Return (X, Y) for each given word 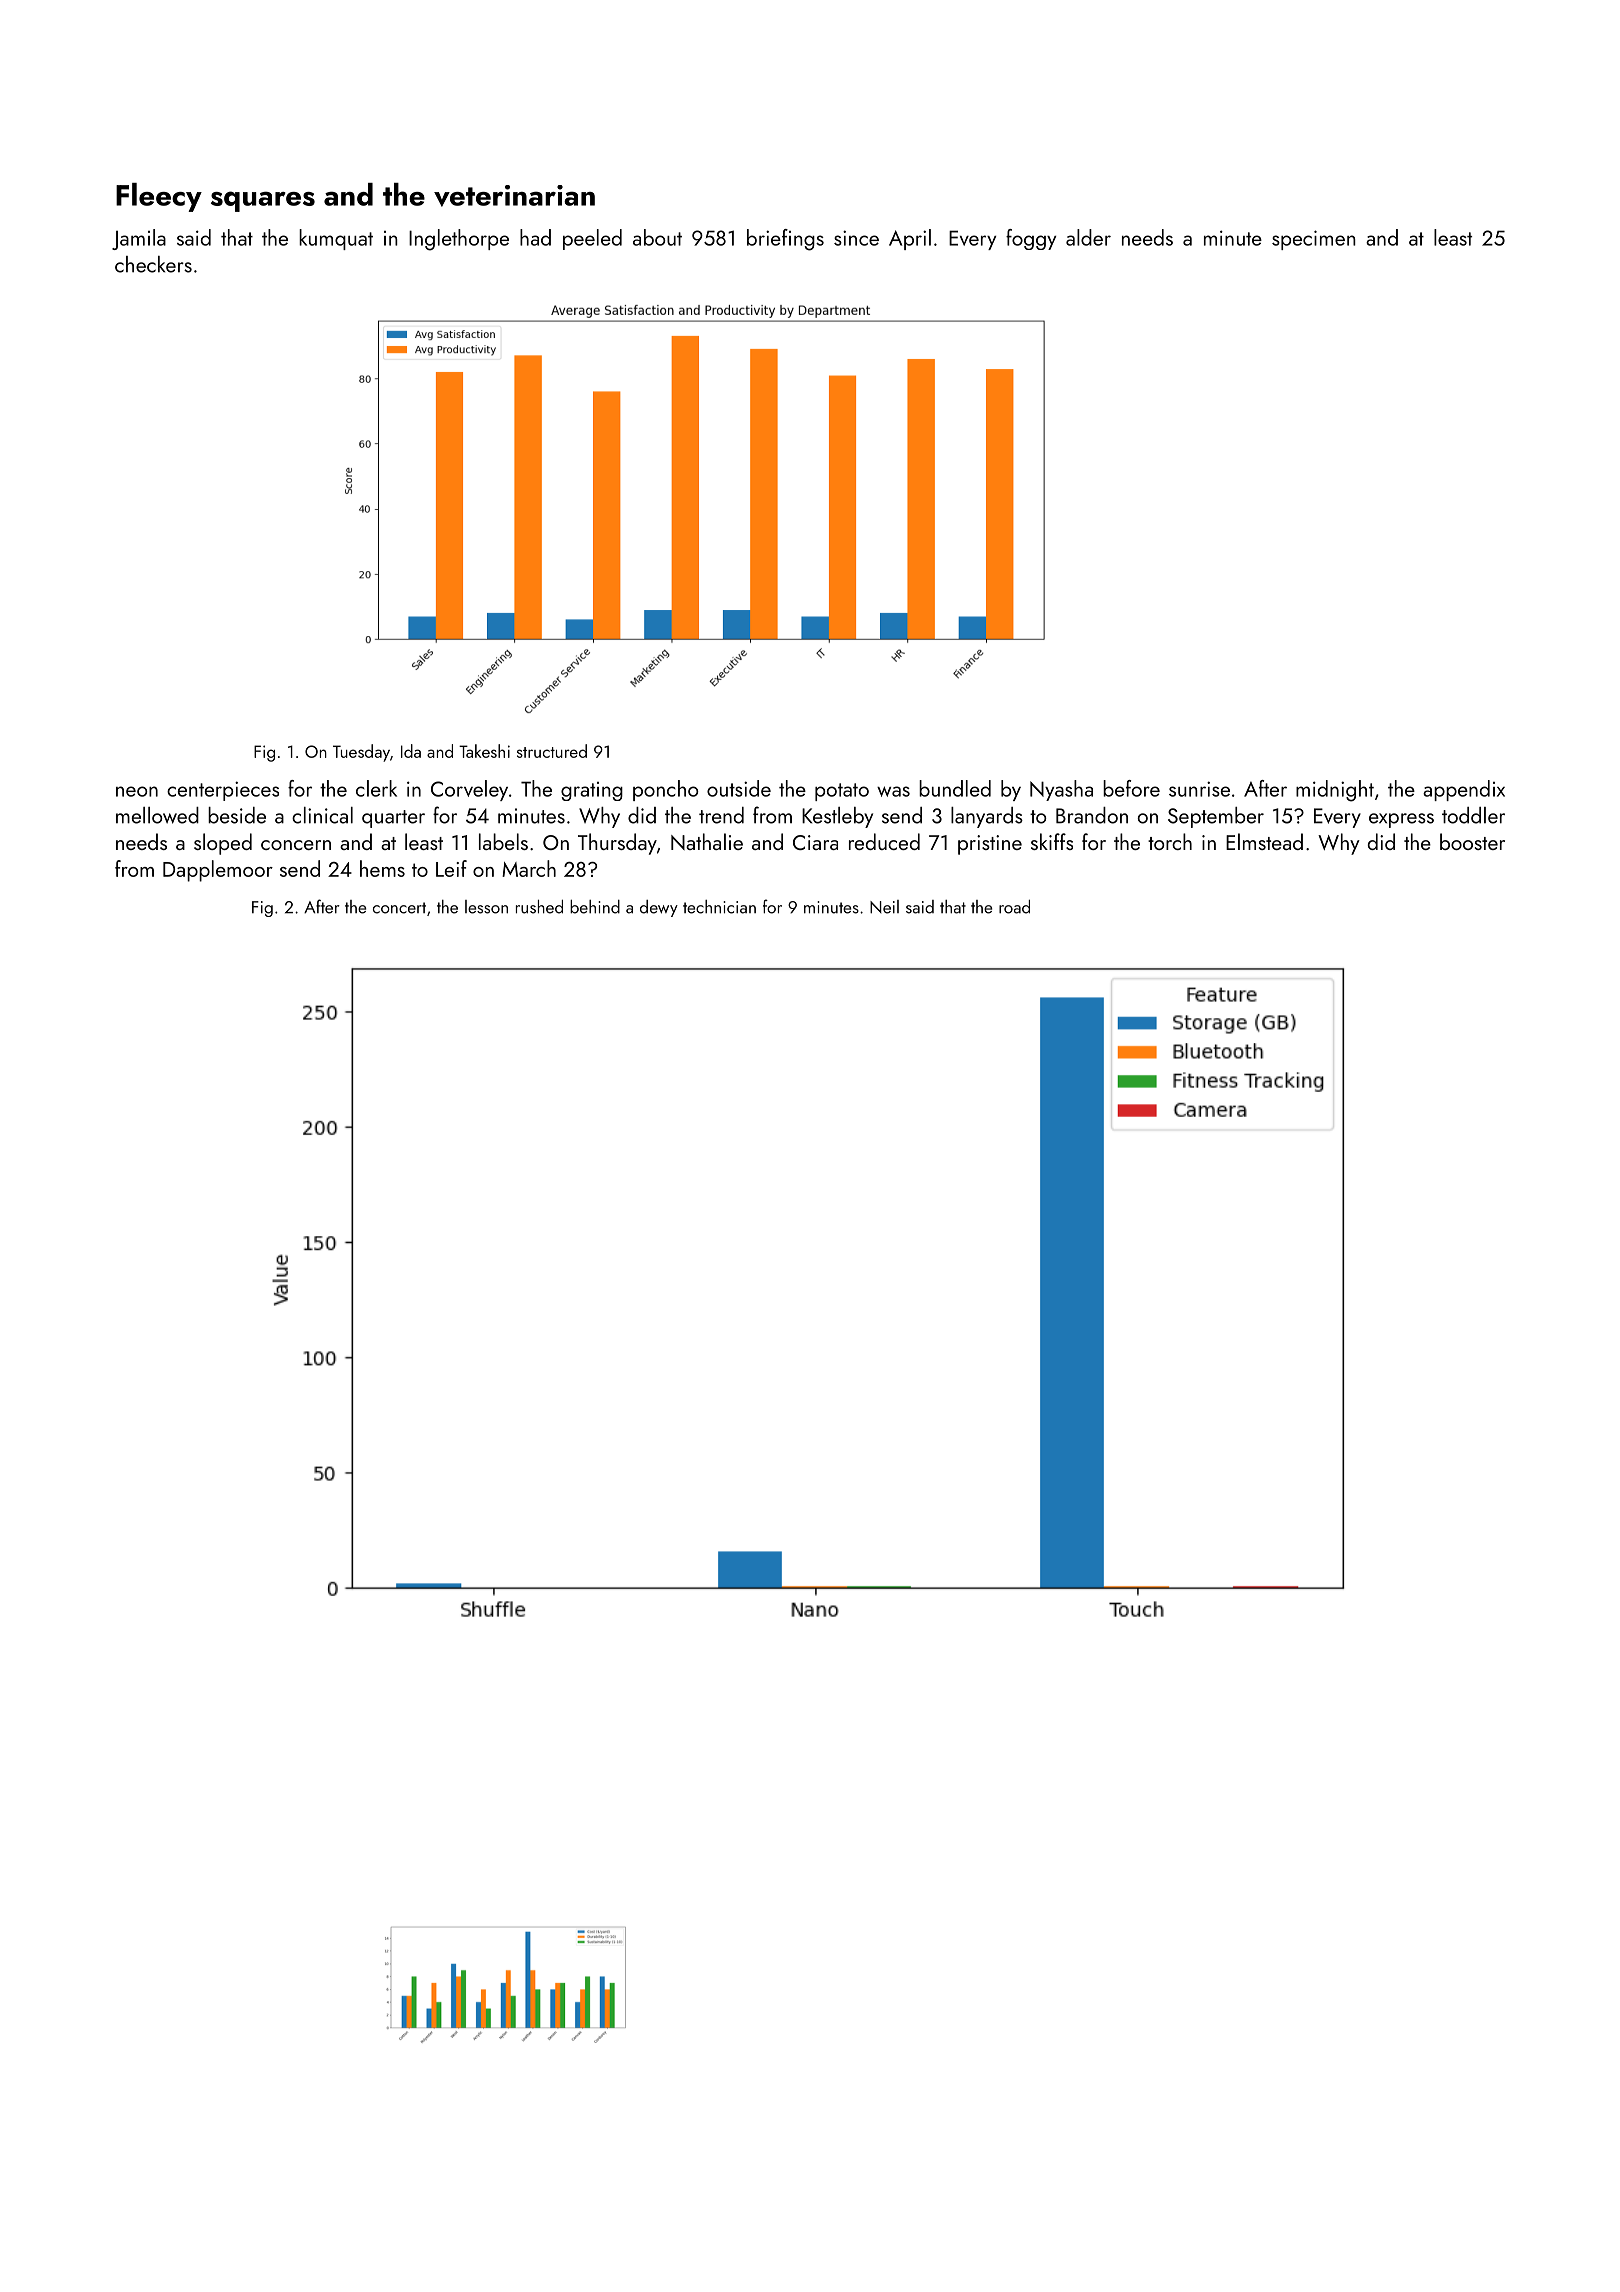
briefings (785, 240)
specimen (1314, 240)
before (1131, 788)
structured (552, 751)
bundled (955, 788)
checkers (153, 264)
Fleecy (159, 197)
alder (1088, 237)
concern (296, 845)
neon (137, 791)
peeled (592, 239)
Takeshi (484, 751)
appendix (1464, 790)
